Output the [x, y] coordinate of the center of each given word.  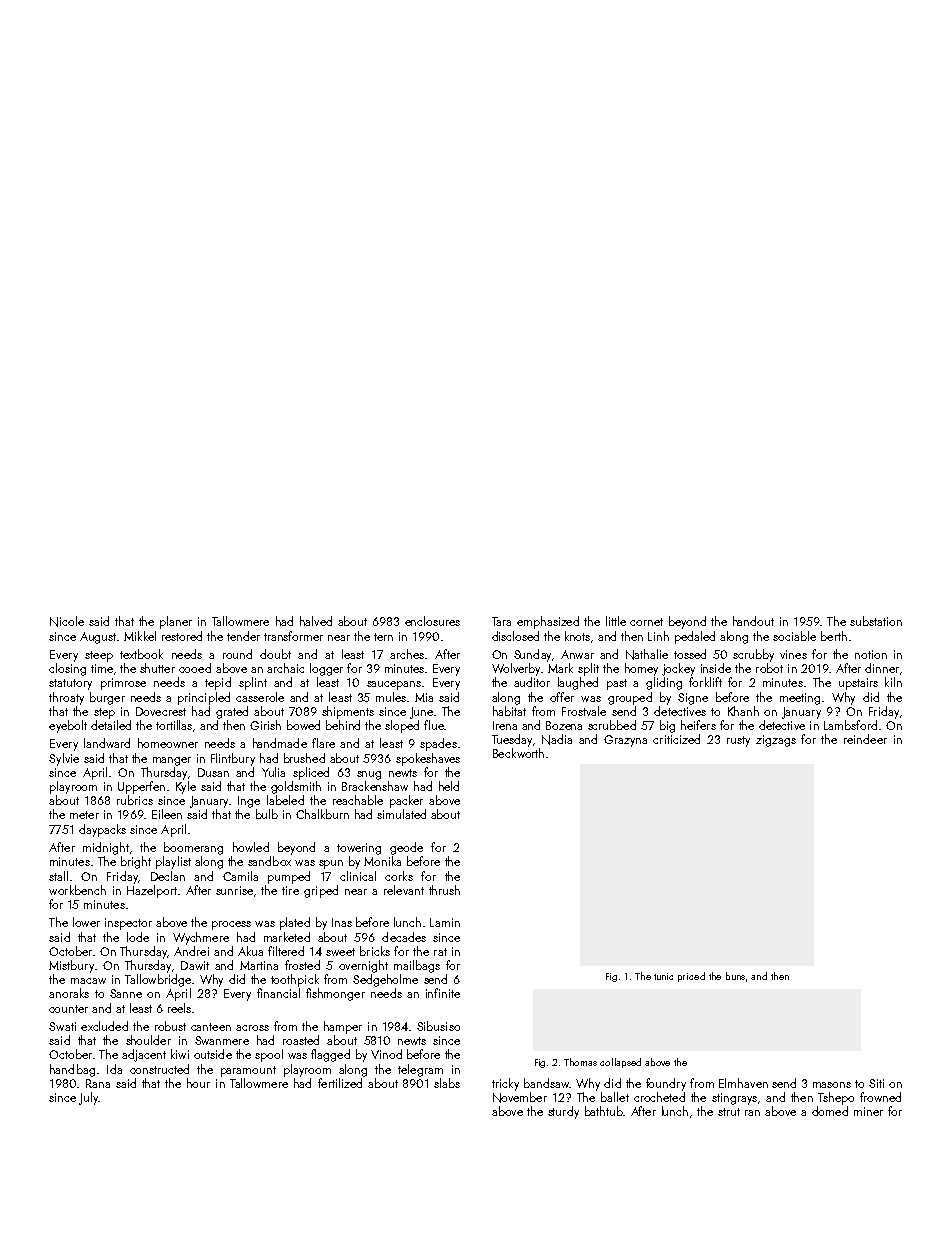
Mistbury [71, 966]
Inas [342, 922]
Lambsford [850, 725]
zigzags [776, 741]
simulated [401, 814]
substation [876, 621]
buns [735, 976]
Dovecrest [161, 711]
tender [243, 636]
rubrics [135, 800]
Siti [876, 1083]
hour [198, 1083]
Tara [501, 621]
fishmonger [335, 994]
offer [562, 697]
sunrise [234, 890]
